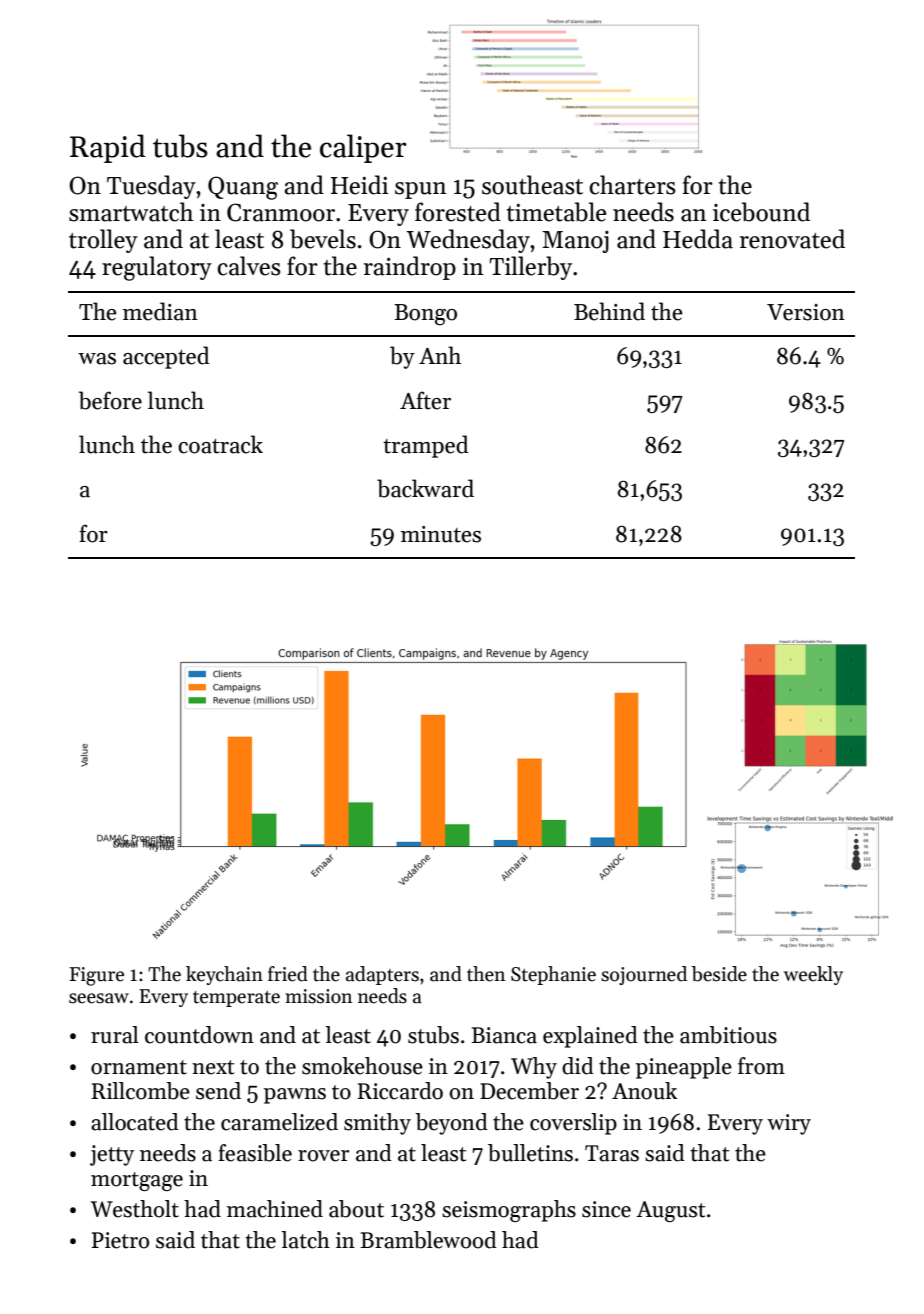 This screenshot has height=1314, width=924. Describe the element at coordinates (224, 975) in the screenshot. I see `keychain` at that location.
